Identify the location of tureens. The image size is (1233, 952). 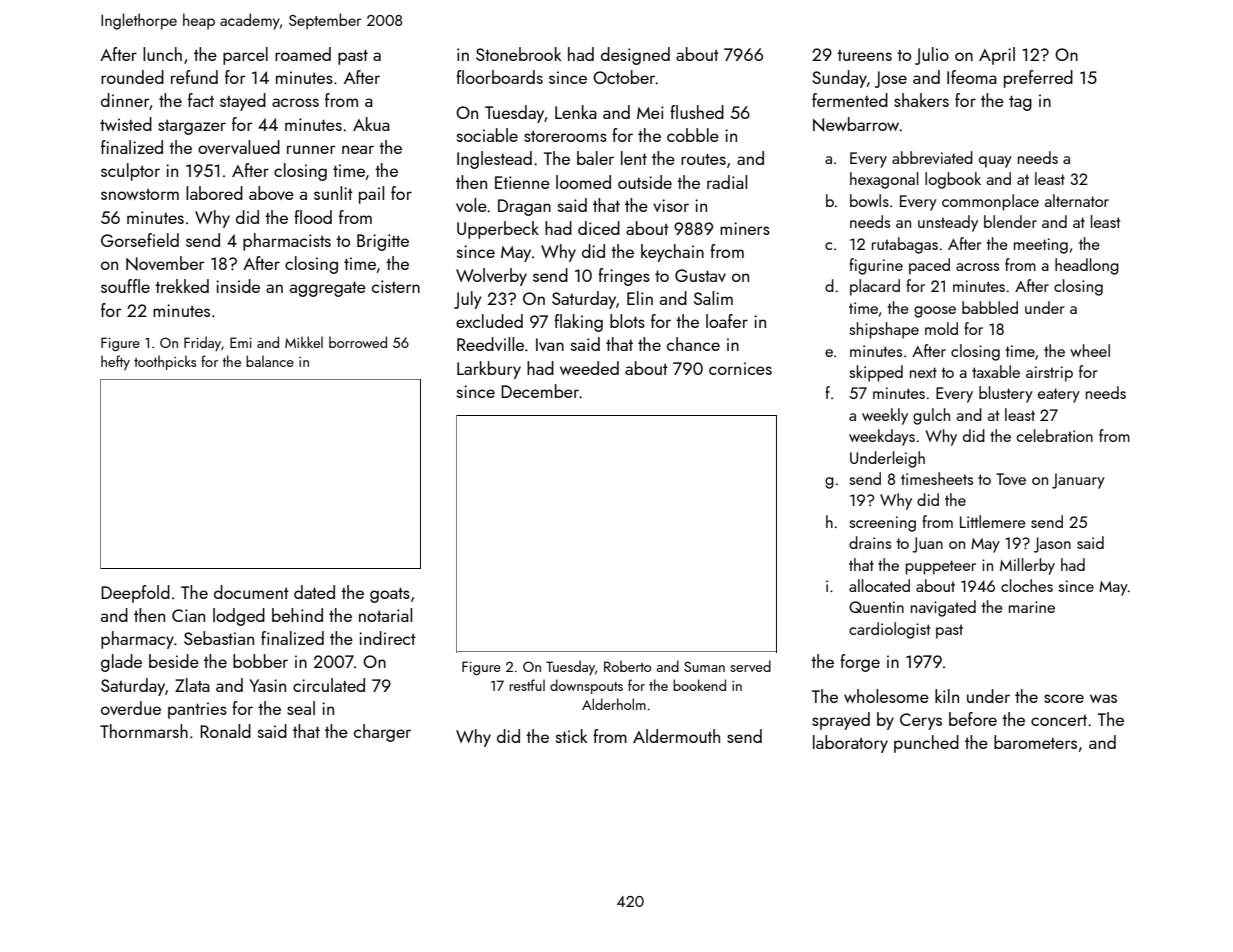
(864, 55).
